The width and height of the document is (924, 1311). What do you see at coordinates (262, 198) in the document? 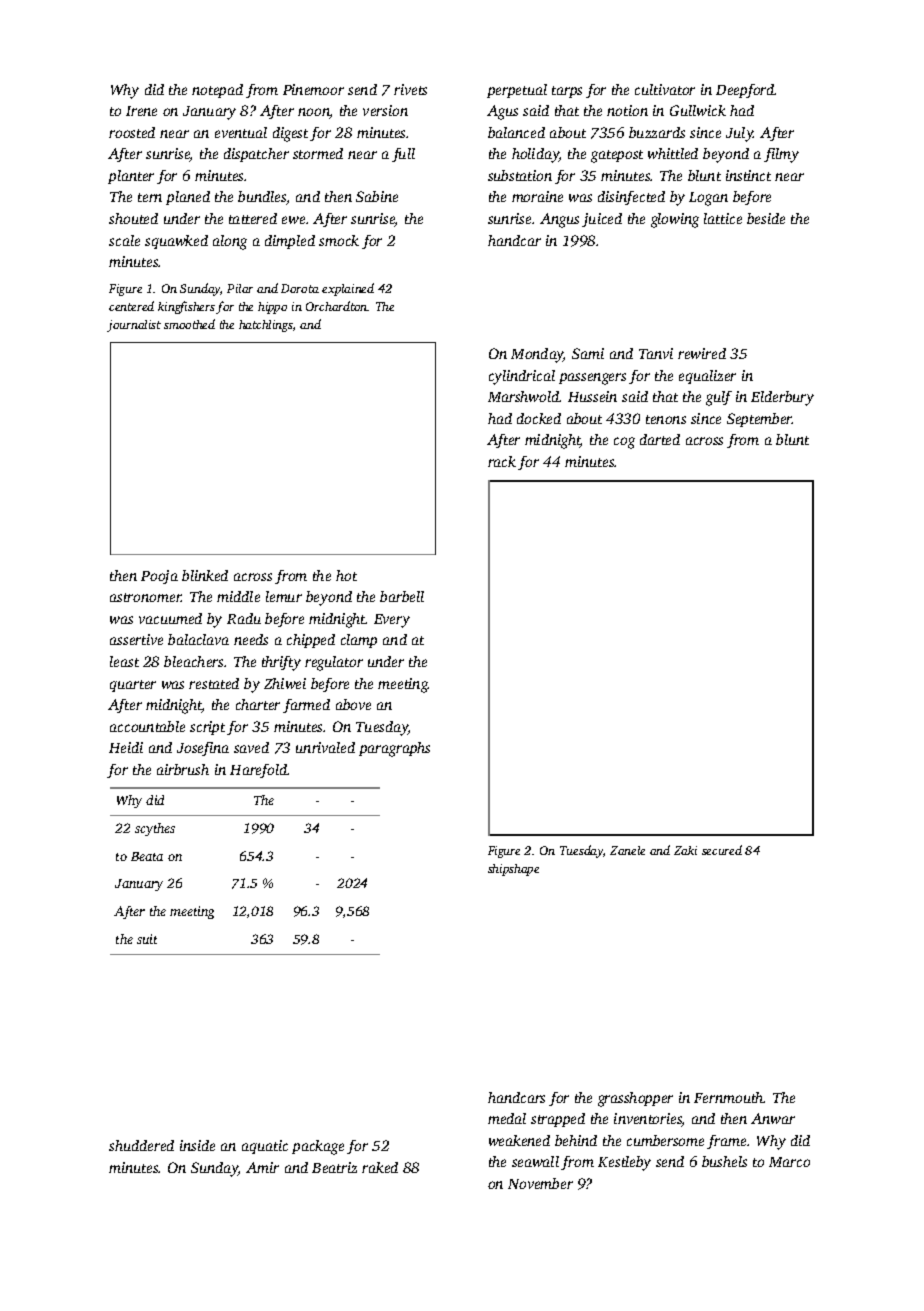
I see `bundles` at bounding box center [262, 198].
